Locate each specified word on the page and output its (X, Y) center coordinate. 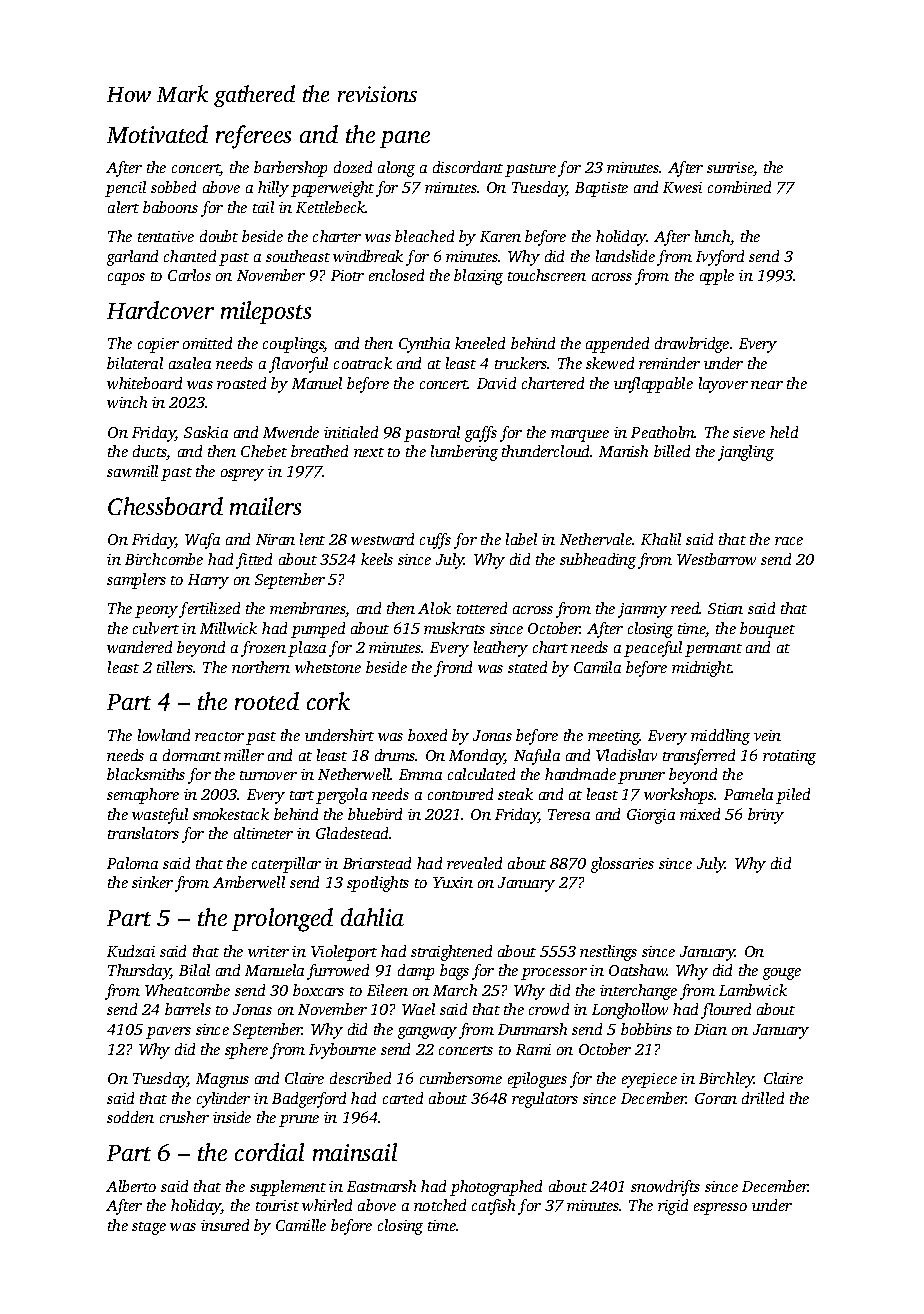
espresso (720, 1209)
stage (149, 1228)
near (767, 385)
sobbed (173, 187)
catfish (493, 1207)
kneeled (480, 343)
